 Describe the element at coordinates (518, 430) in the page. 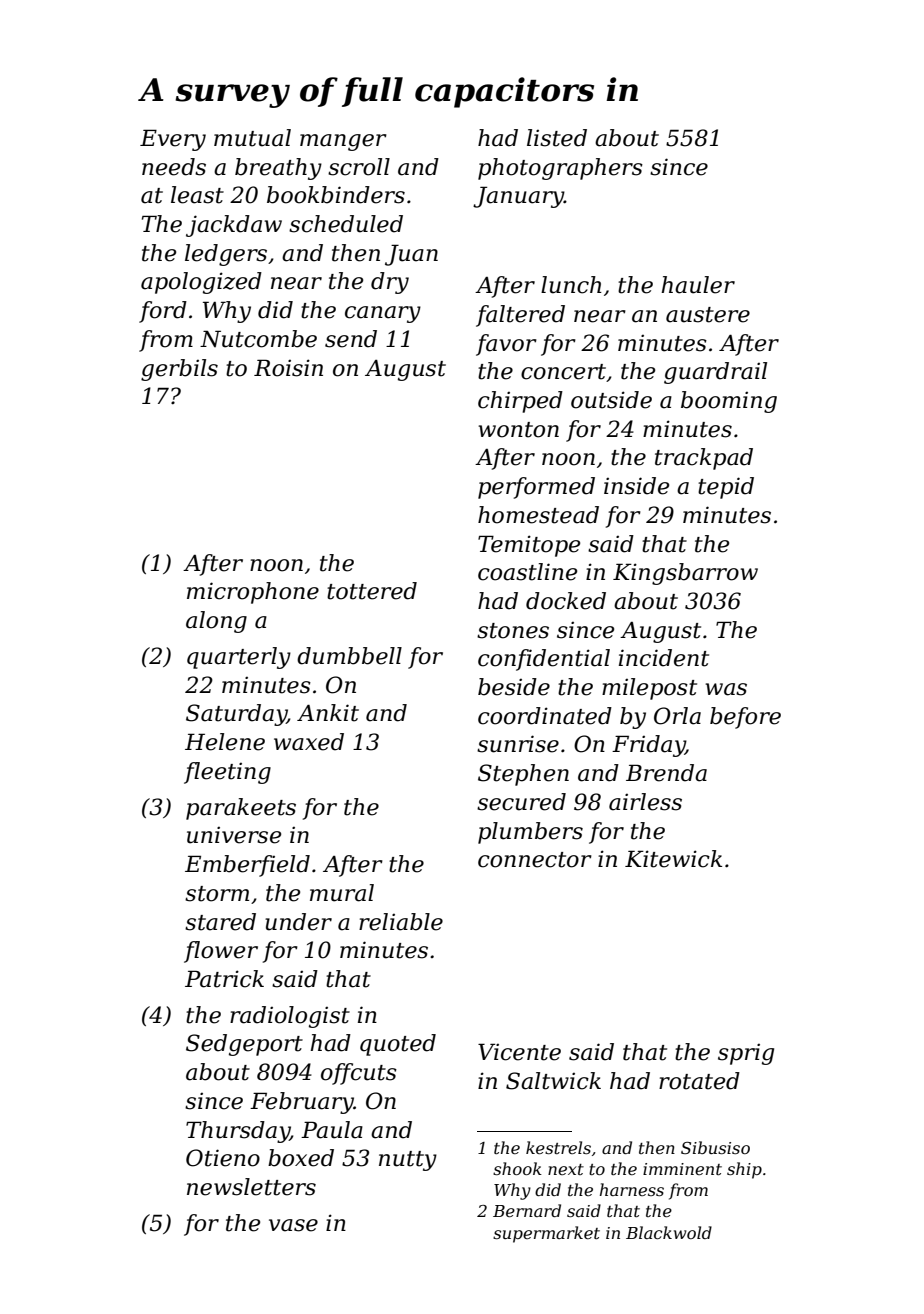

I see `wonton` at that location.
